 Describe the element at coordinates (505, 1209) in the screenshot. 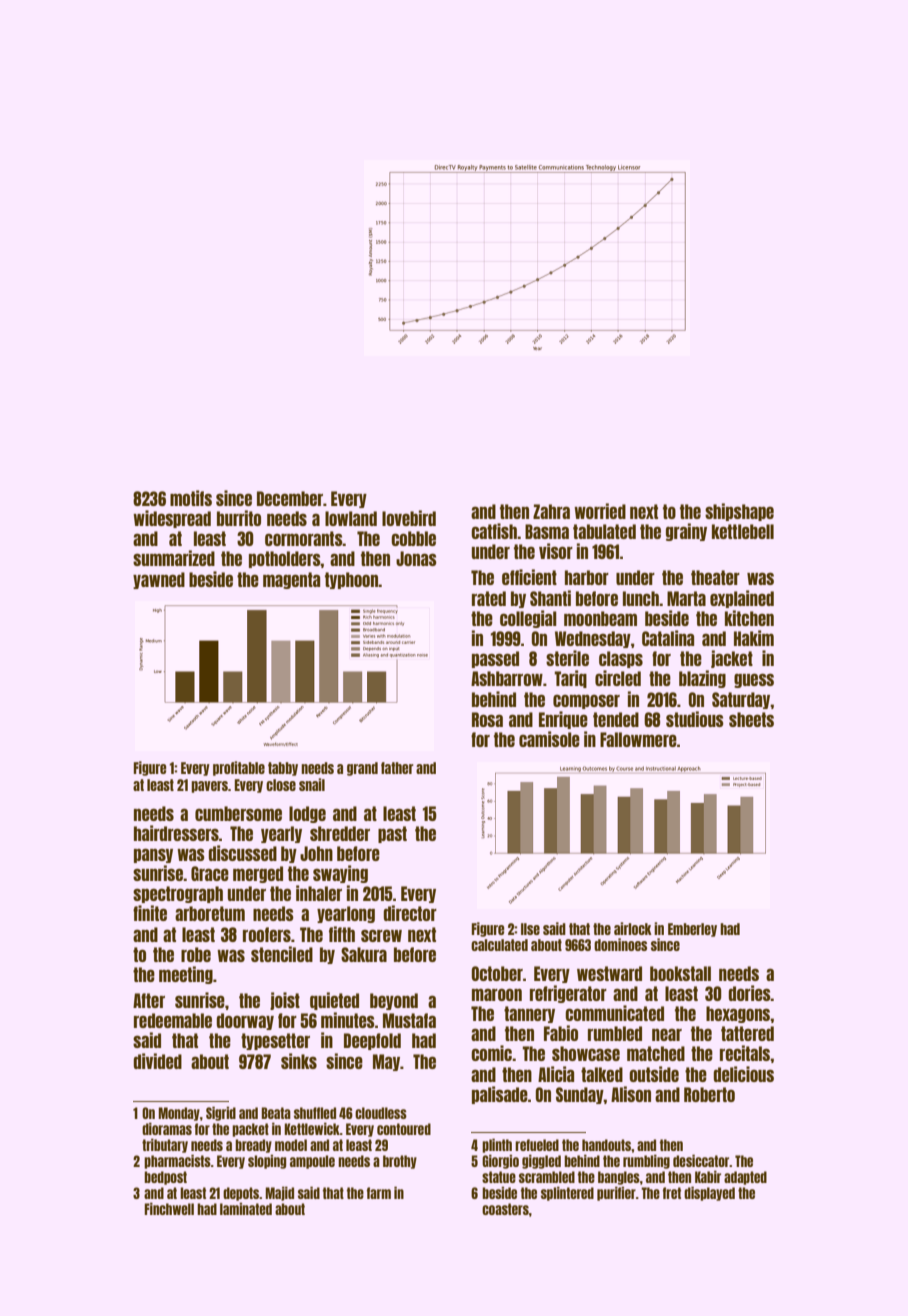

I see `coasters` at that location.
